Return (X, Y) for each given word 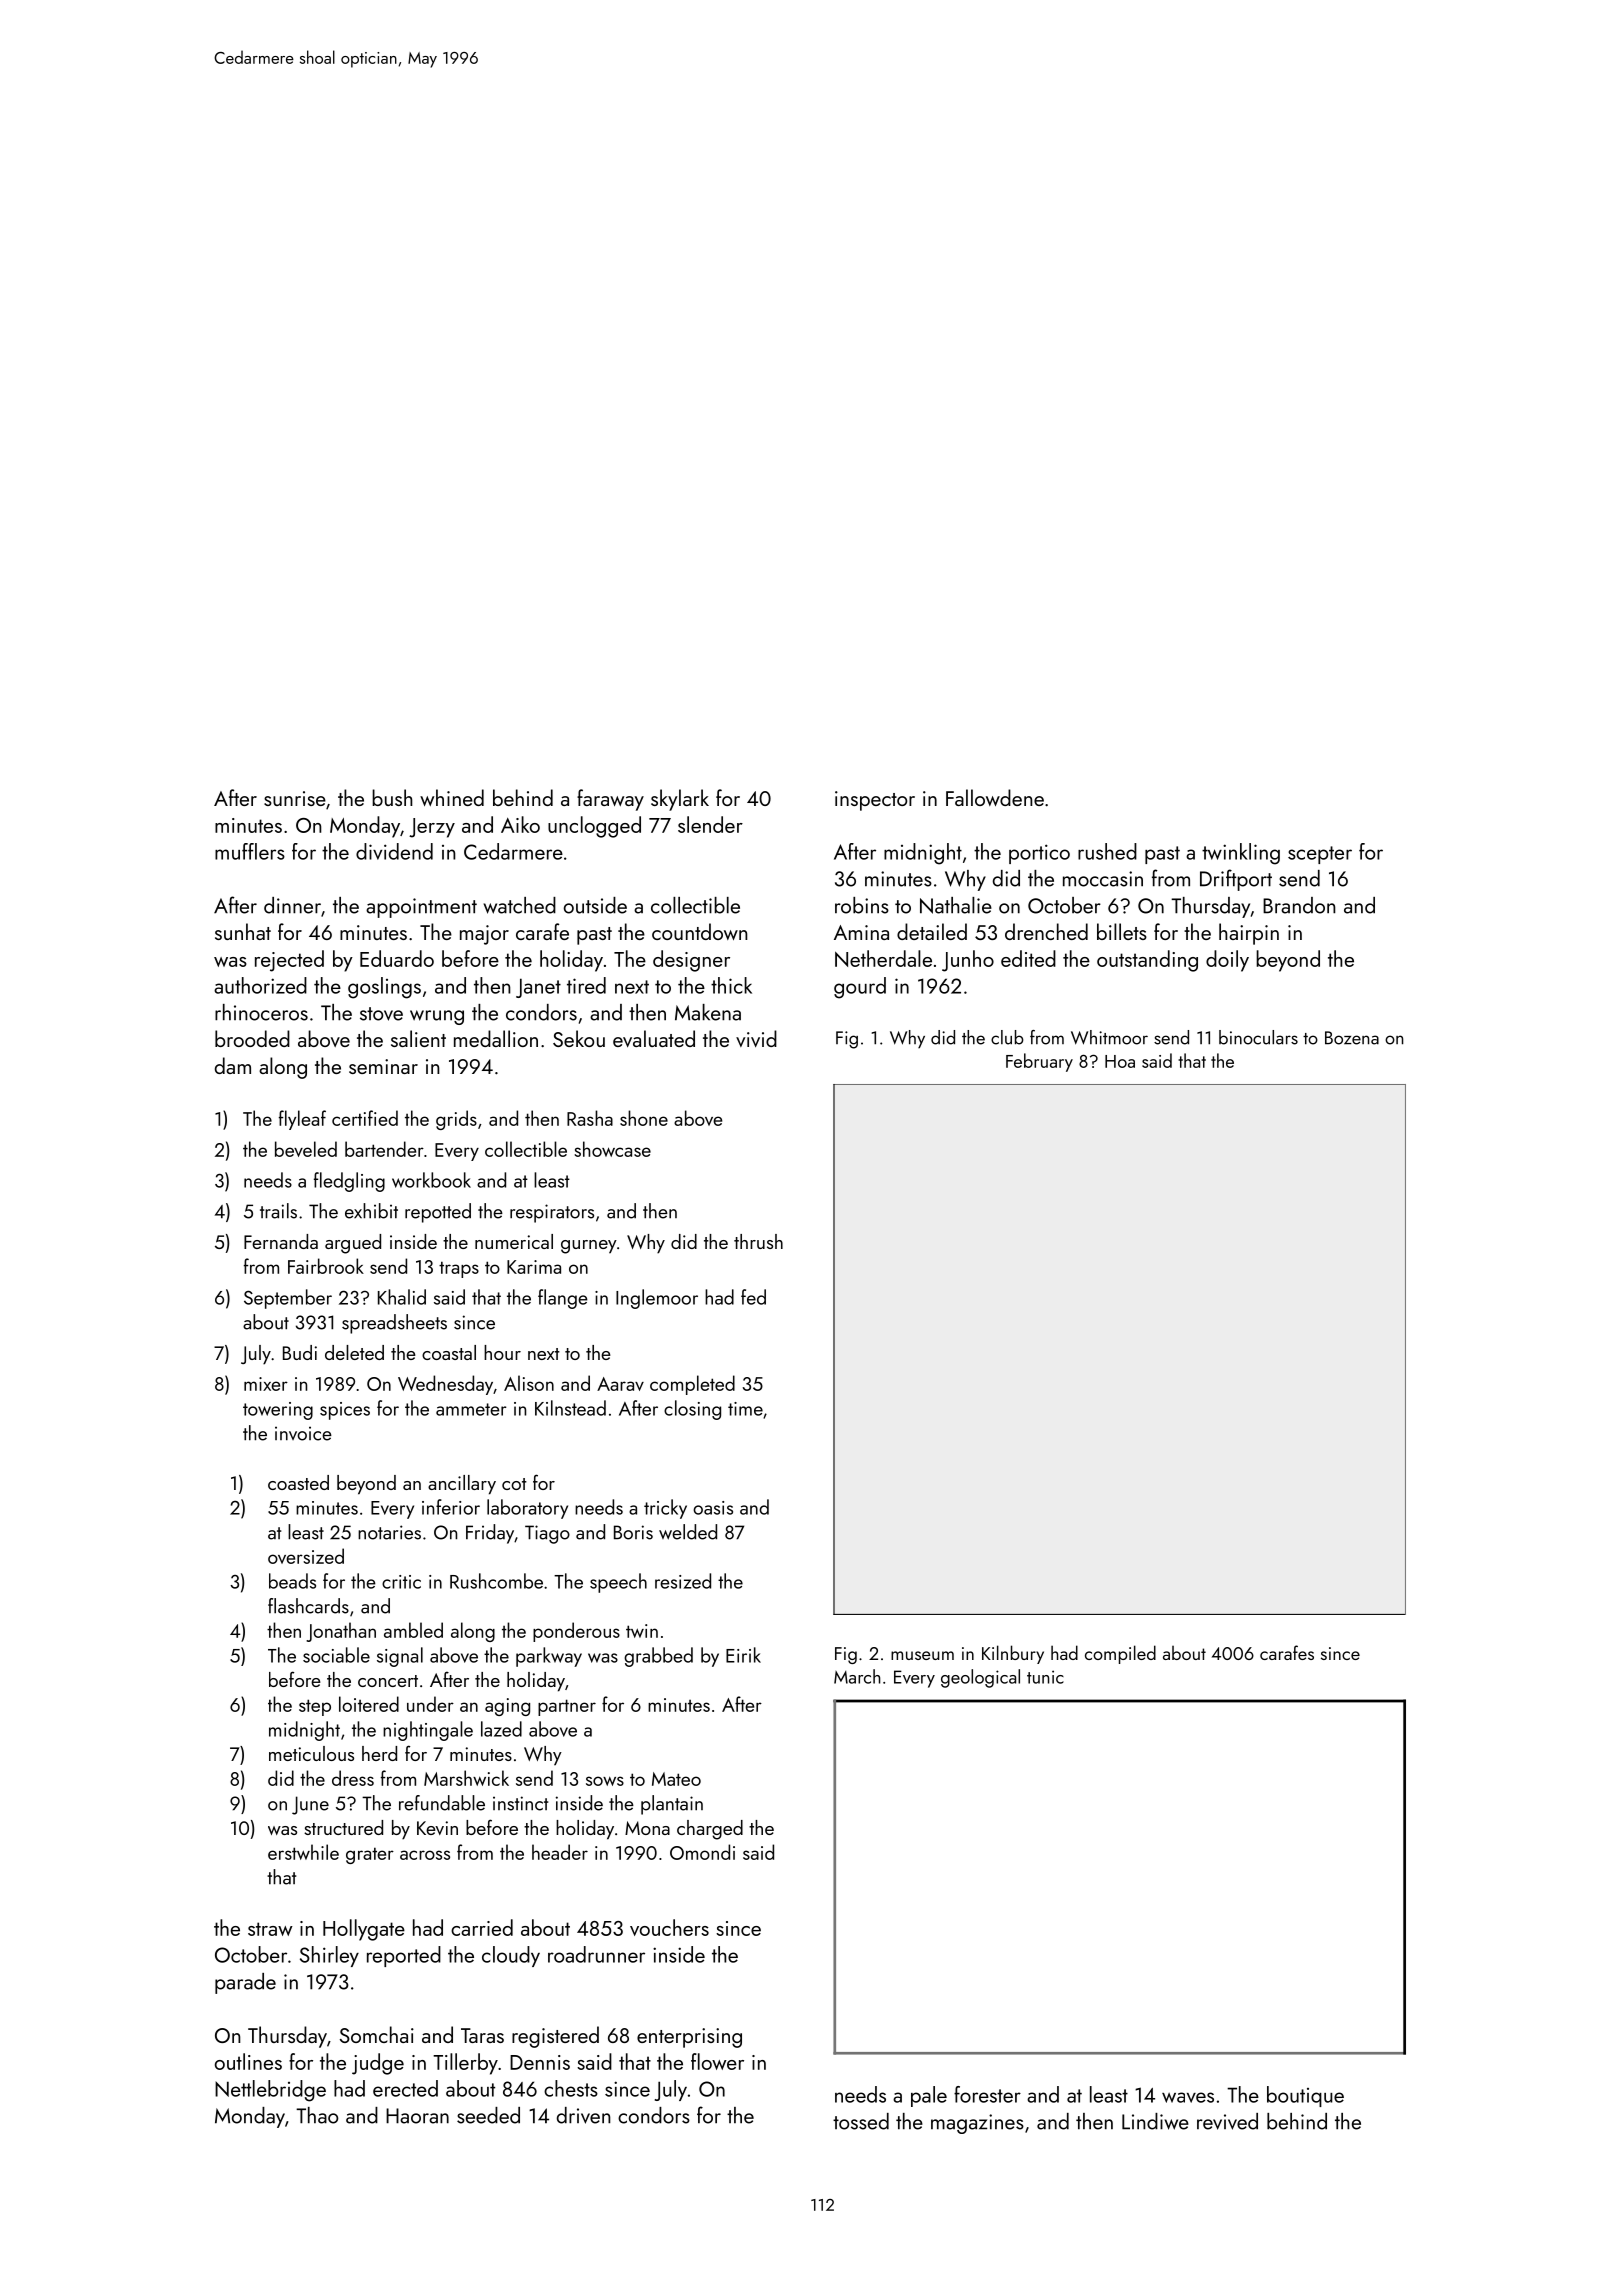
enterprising (689, 2038)
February (1039, 1062)
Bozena (1352, 1038)
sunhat (243, 931)
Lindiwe (1155, 2121)
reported (404, 1956)
